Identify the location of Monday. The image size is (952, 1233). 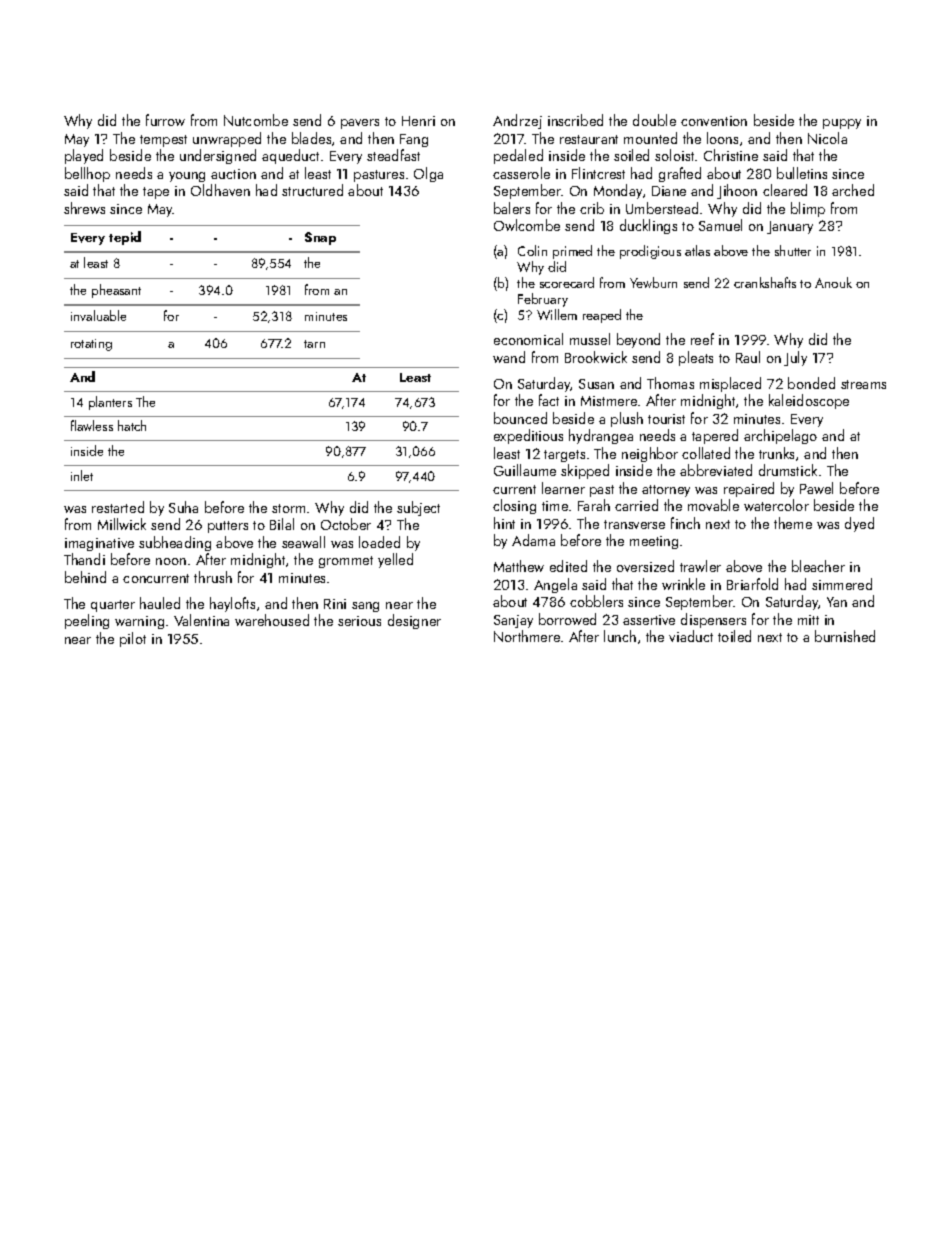
(618, 191).
